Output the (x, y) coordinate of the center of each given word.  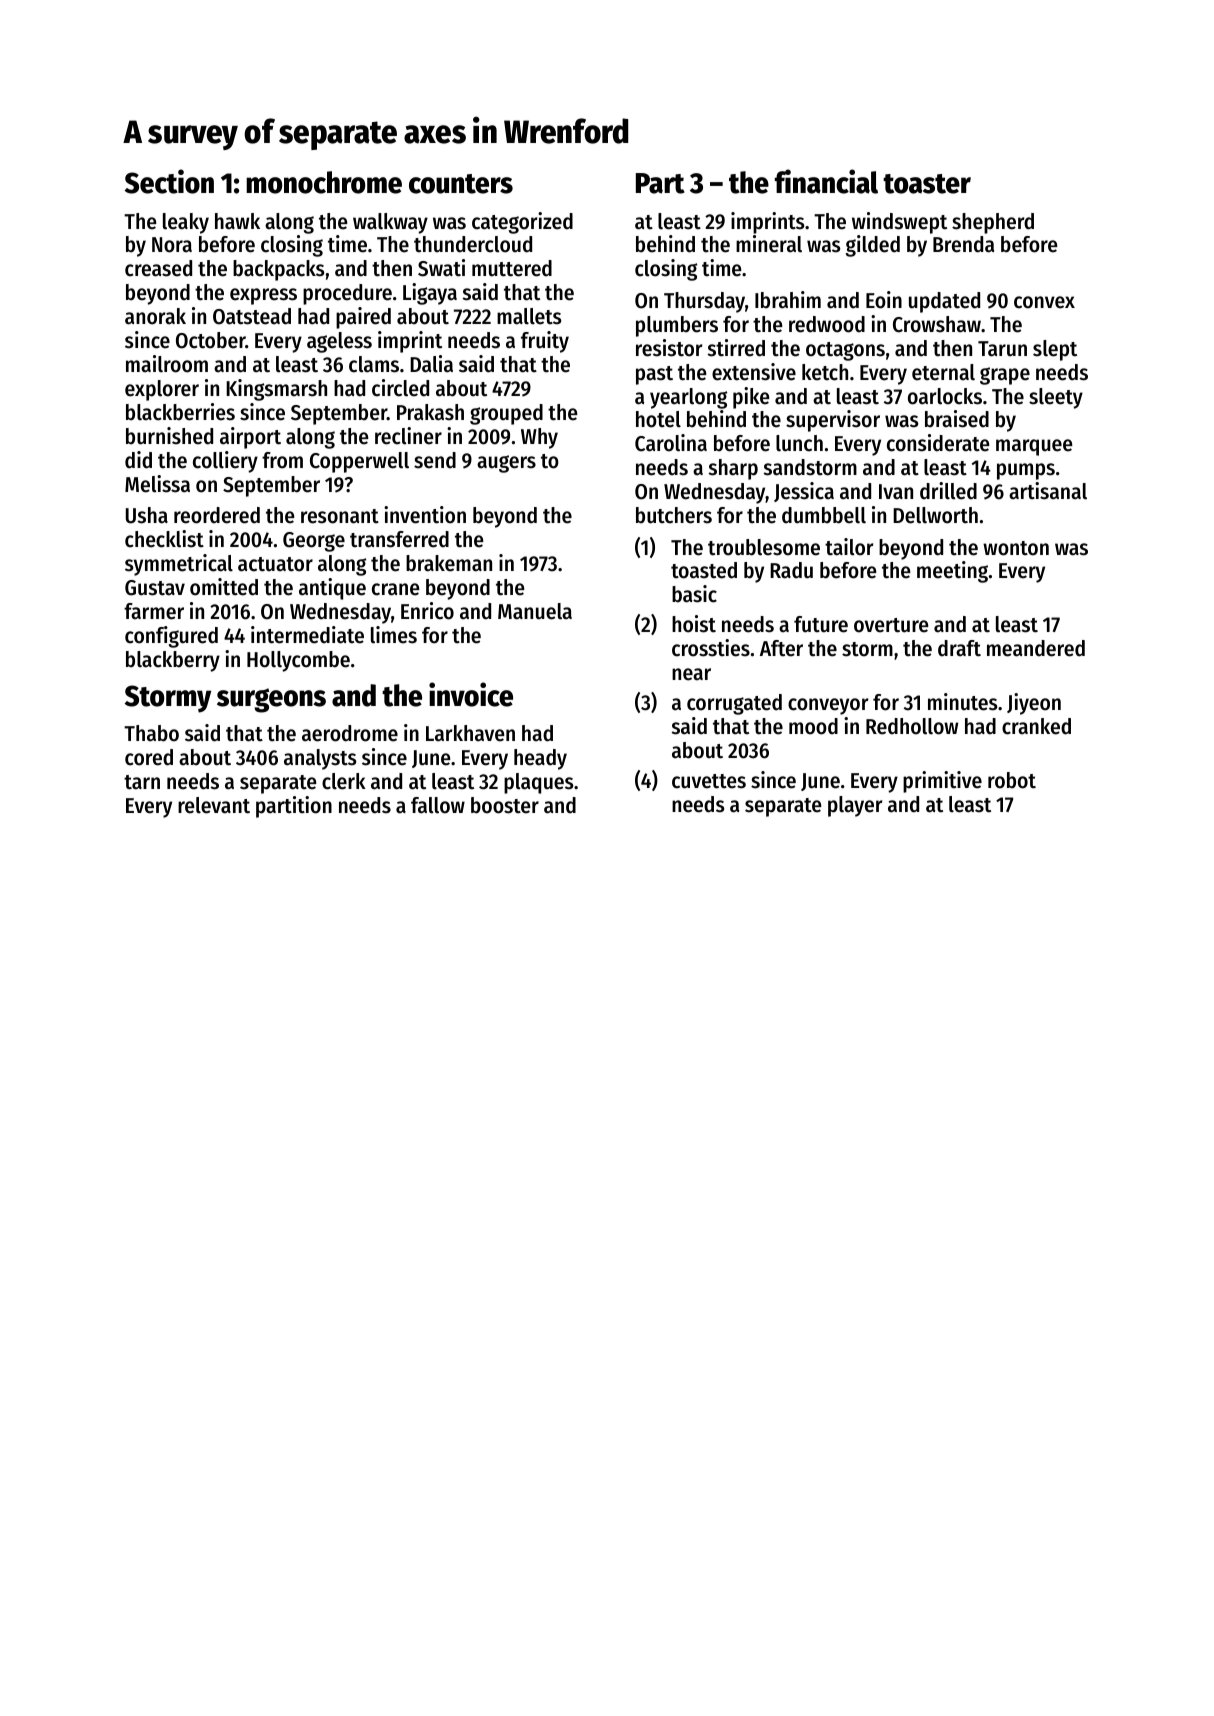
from (282, 460)
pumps (1026, 471)
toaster (927, 184)
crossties (711, 648)
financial (826, 181)
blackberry (173, 661)
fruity (545, 342)
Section (169, 181)
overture (891, 625)
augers (506, 464)
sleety (1056, 398)
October (211, 340)
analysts (320, 759)
